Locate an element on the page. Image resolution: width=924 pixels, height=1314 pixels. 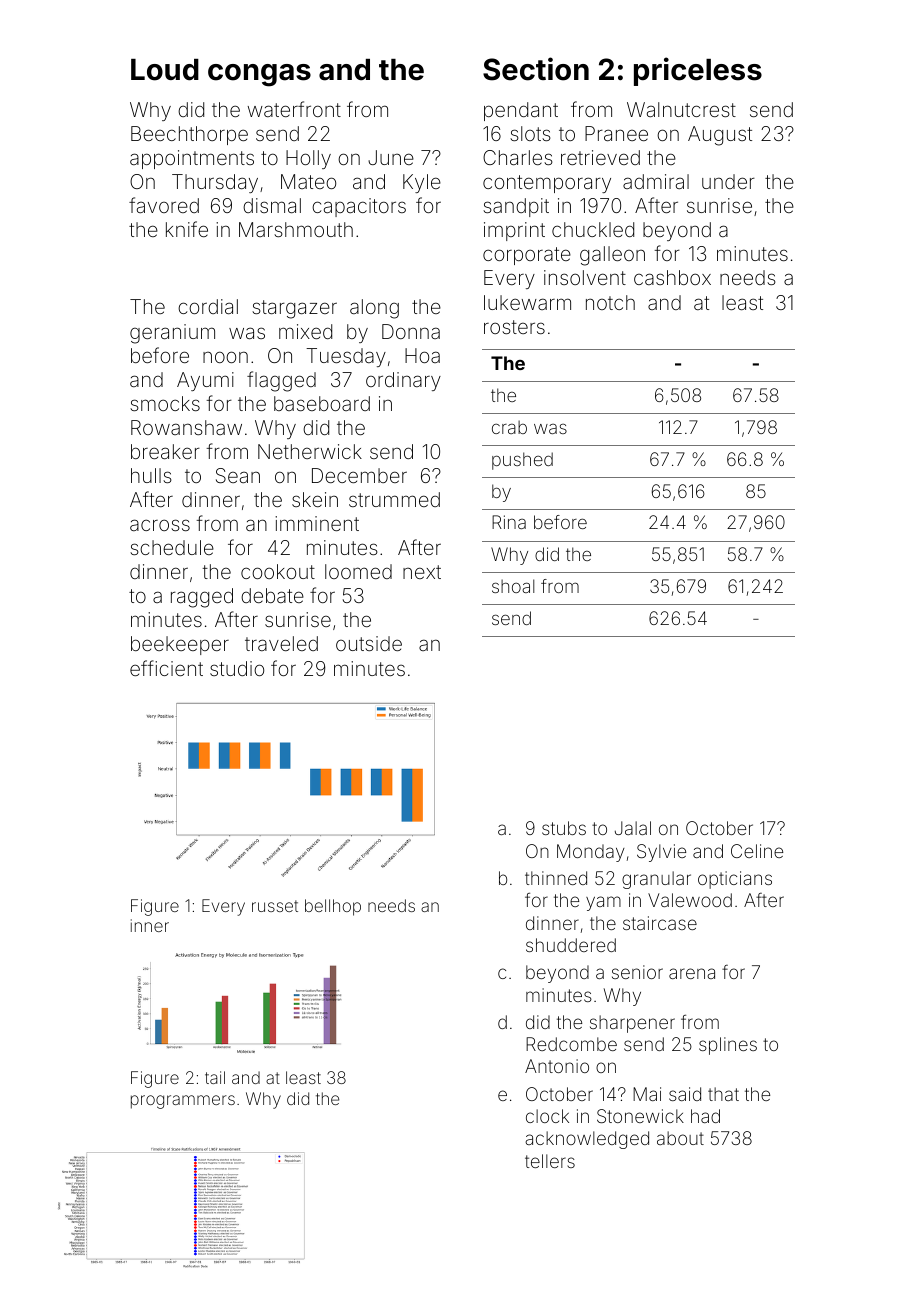
tail is located at coordinates (215, 1077).
